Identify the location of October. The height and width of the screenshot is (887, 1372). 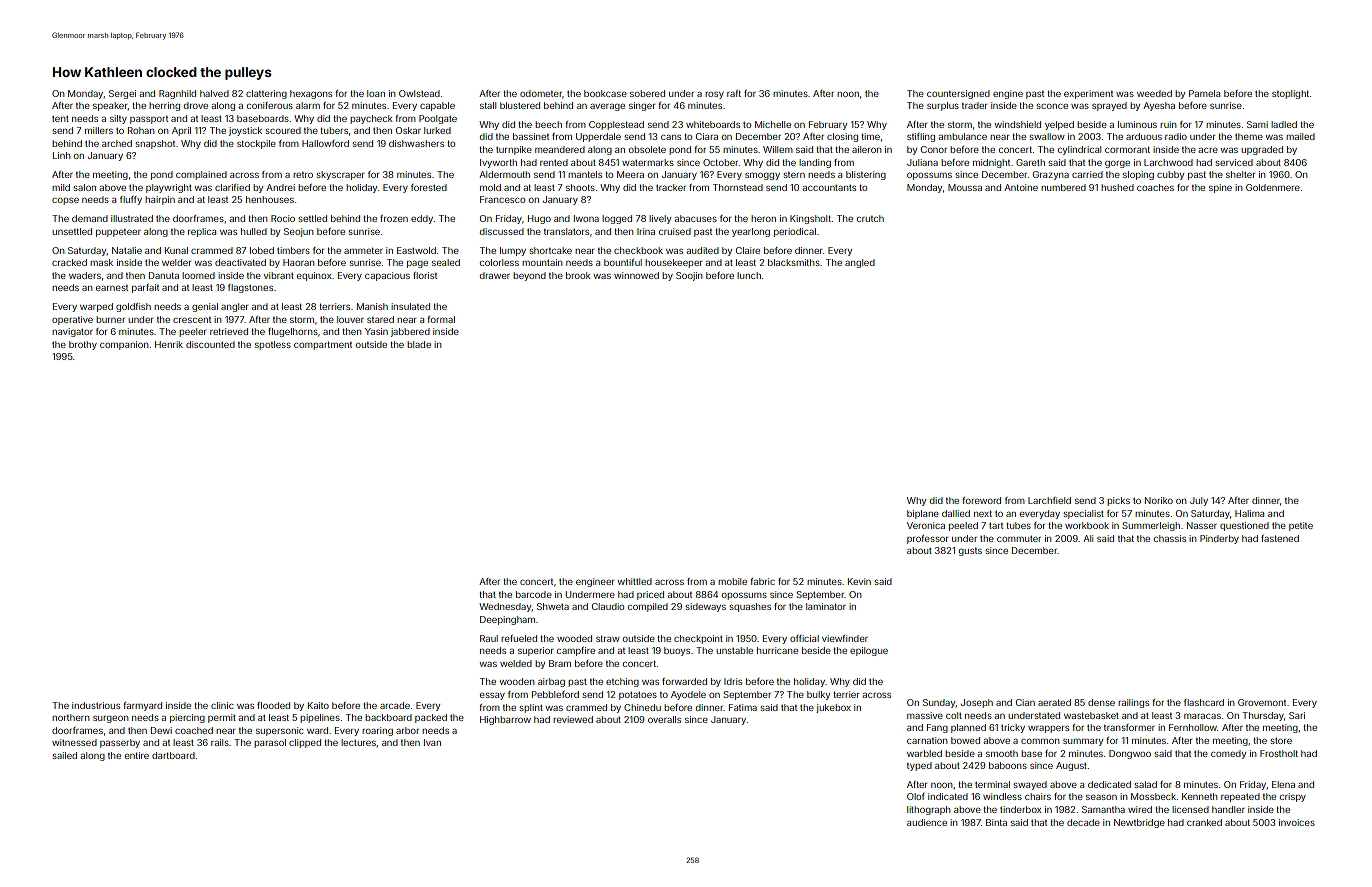
(720, 162).
